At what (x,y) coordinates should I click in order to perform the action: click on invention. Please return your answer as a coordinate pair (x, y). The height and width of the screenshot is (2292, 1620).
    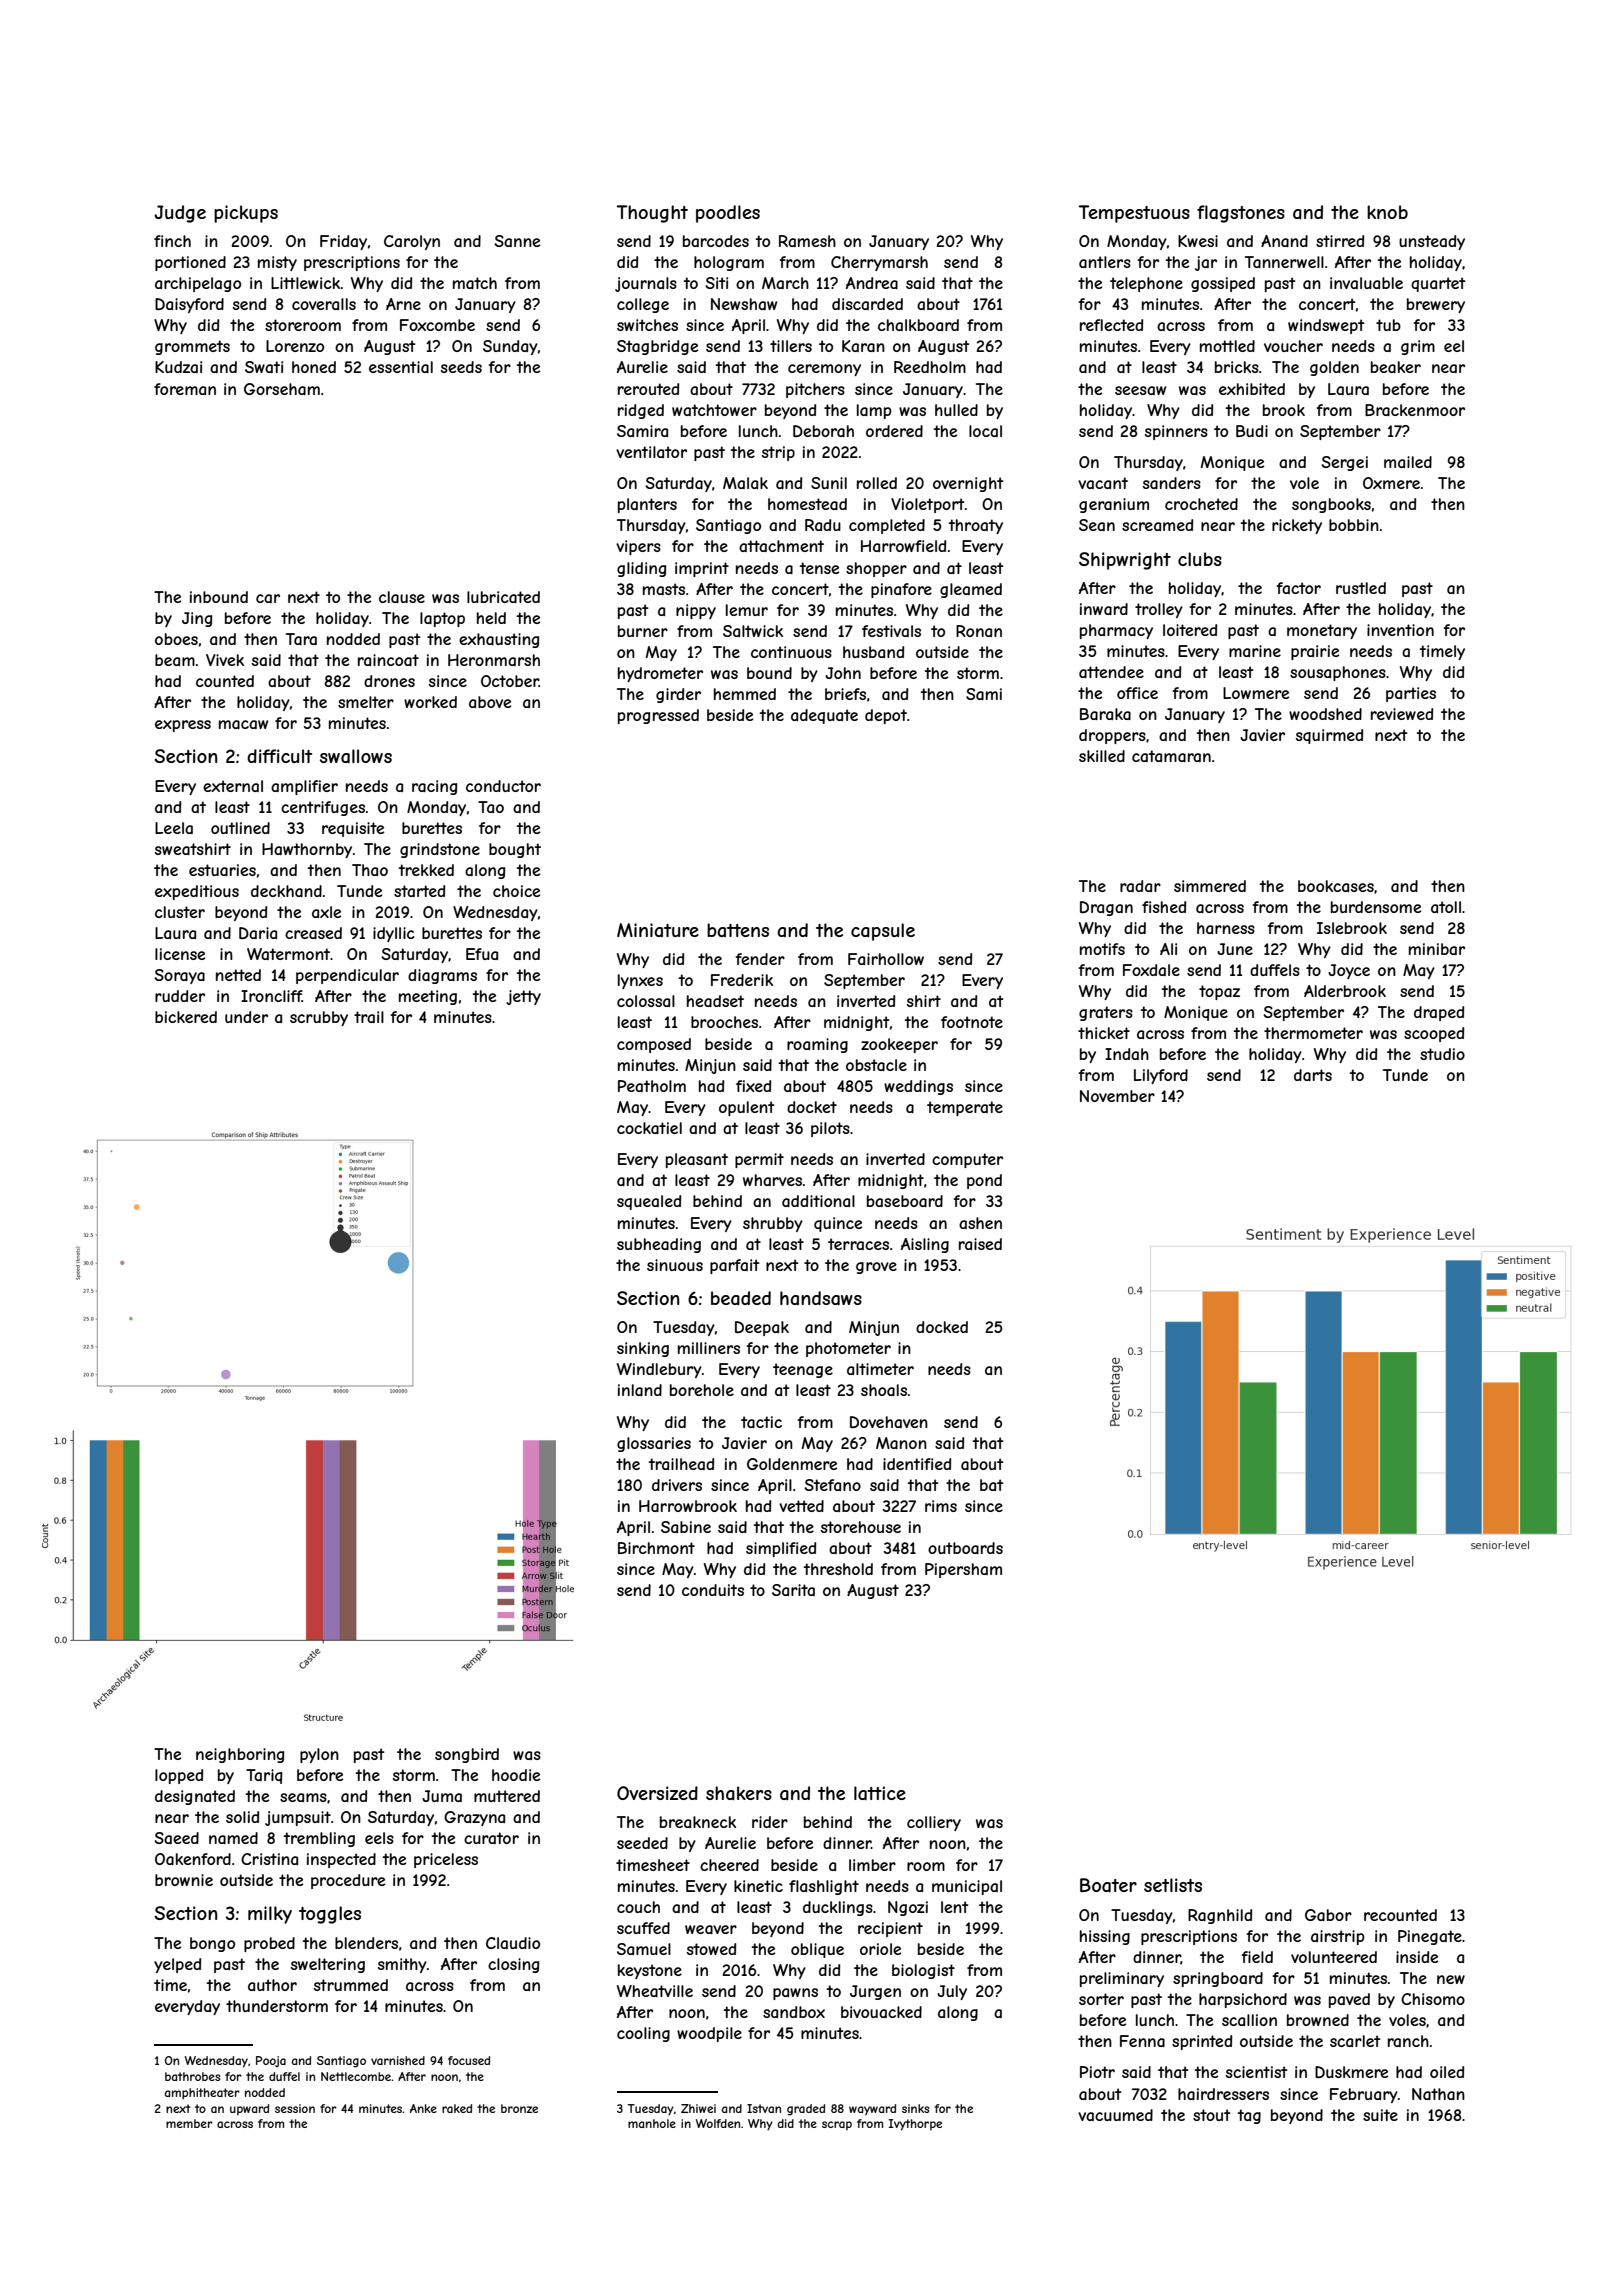
    Looking at the image, I should click on (1400, 630).
